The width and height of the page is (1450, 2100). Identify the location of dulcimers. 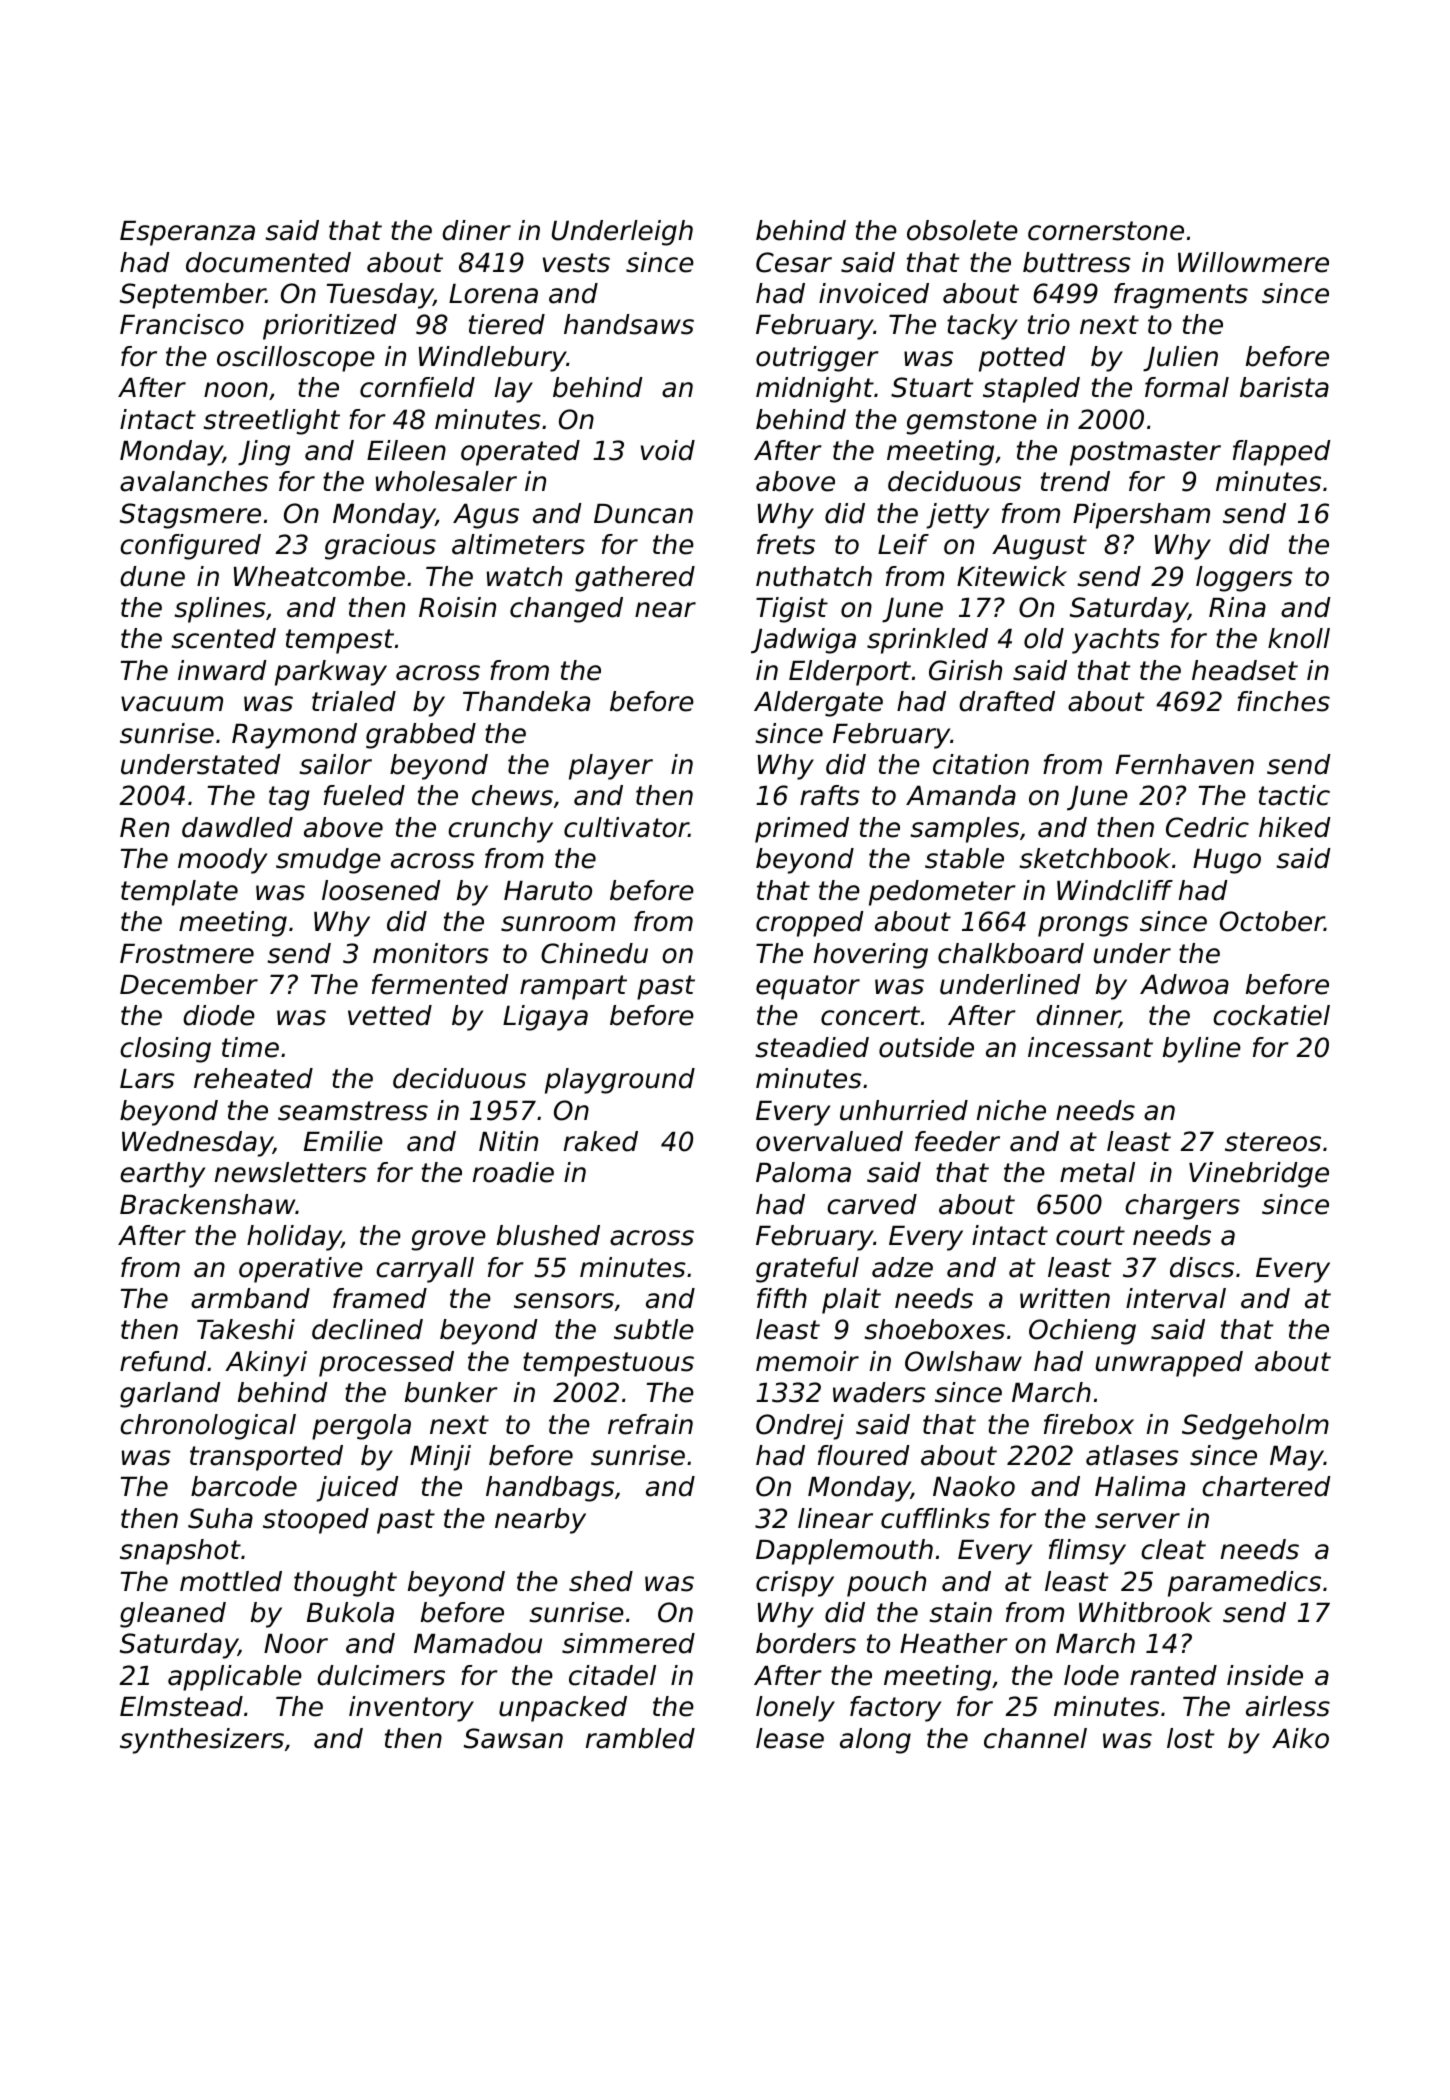
(381, 1675).
